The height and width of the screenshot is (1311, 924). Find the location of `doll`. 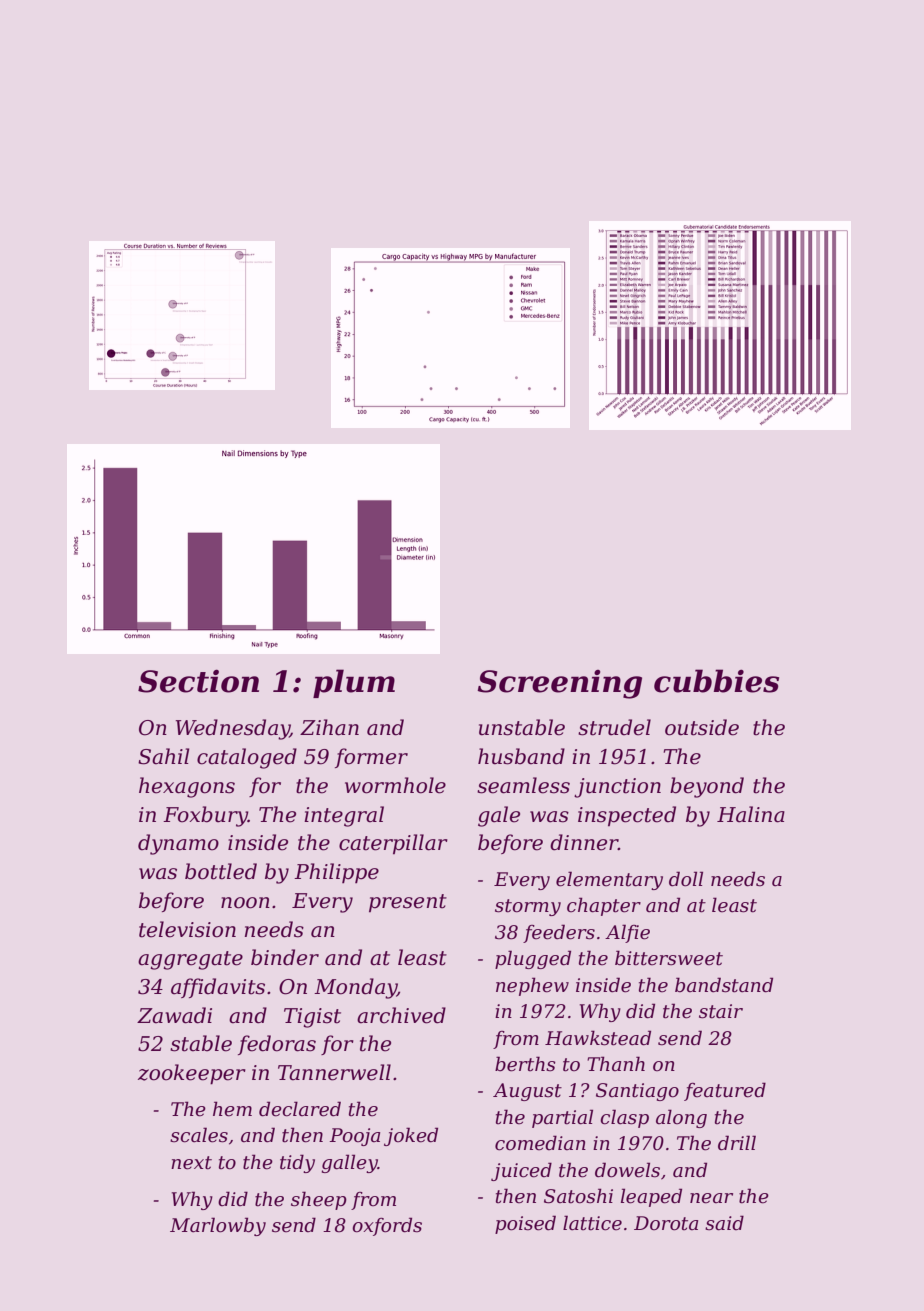

doll is located at coordinates (686, 879).
